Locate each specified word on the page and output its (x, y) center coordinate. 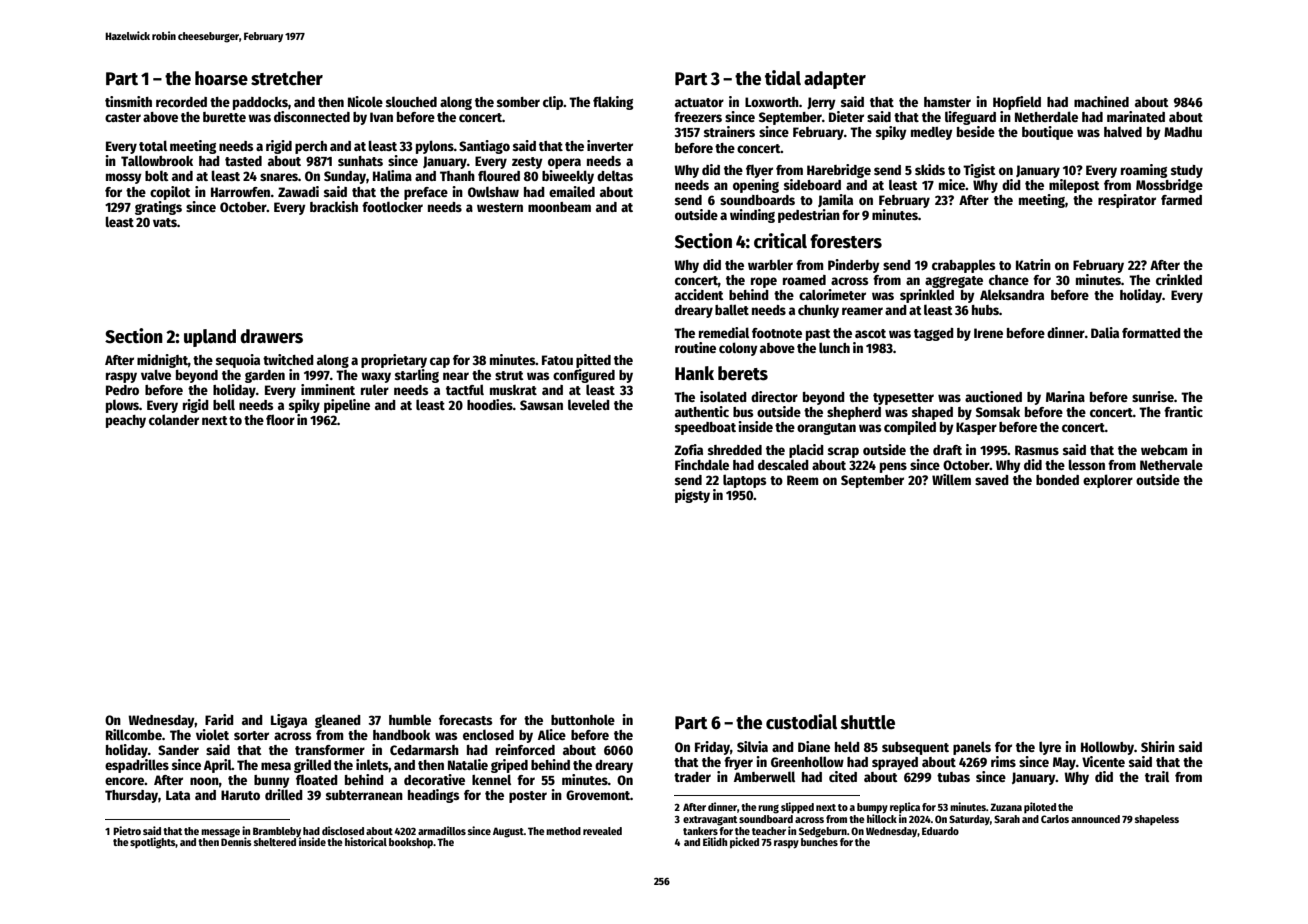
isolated (723, 396)
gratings (158, 208)
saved (992, 480)
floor (280, 419)
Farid (219, 719)
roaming (1144, 171)
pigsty (692, 496)
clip (553, 103)
